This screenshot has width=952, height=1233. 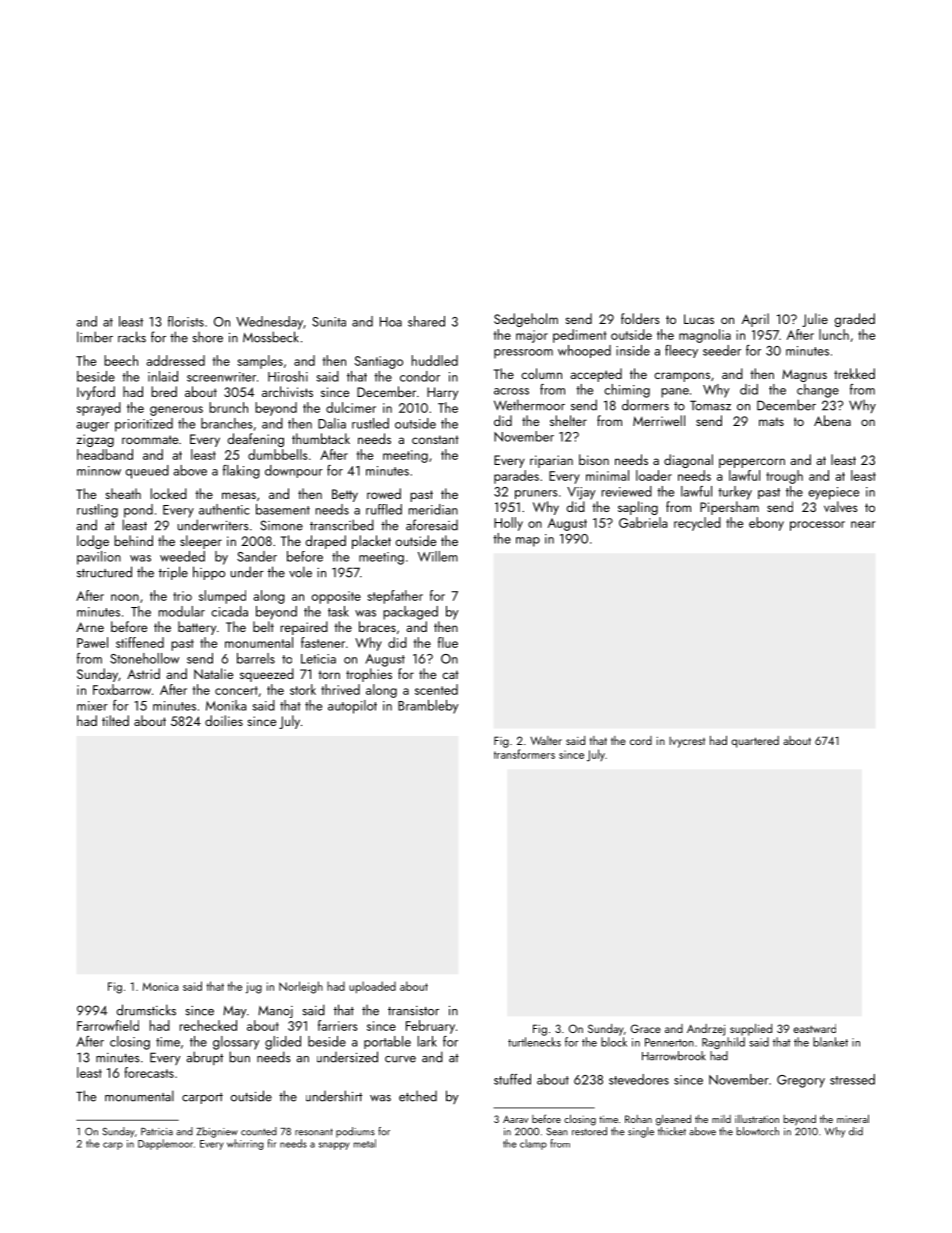 What do you see at coordinates (646, 1028) in the screenshot?
I see `Grace` at bounding box center [646, 1028].
